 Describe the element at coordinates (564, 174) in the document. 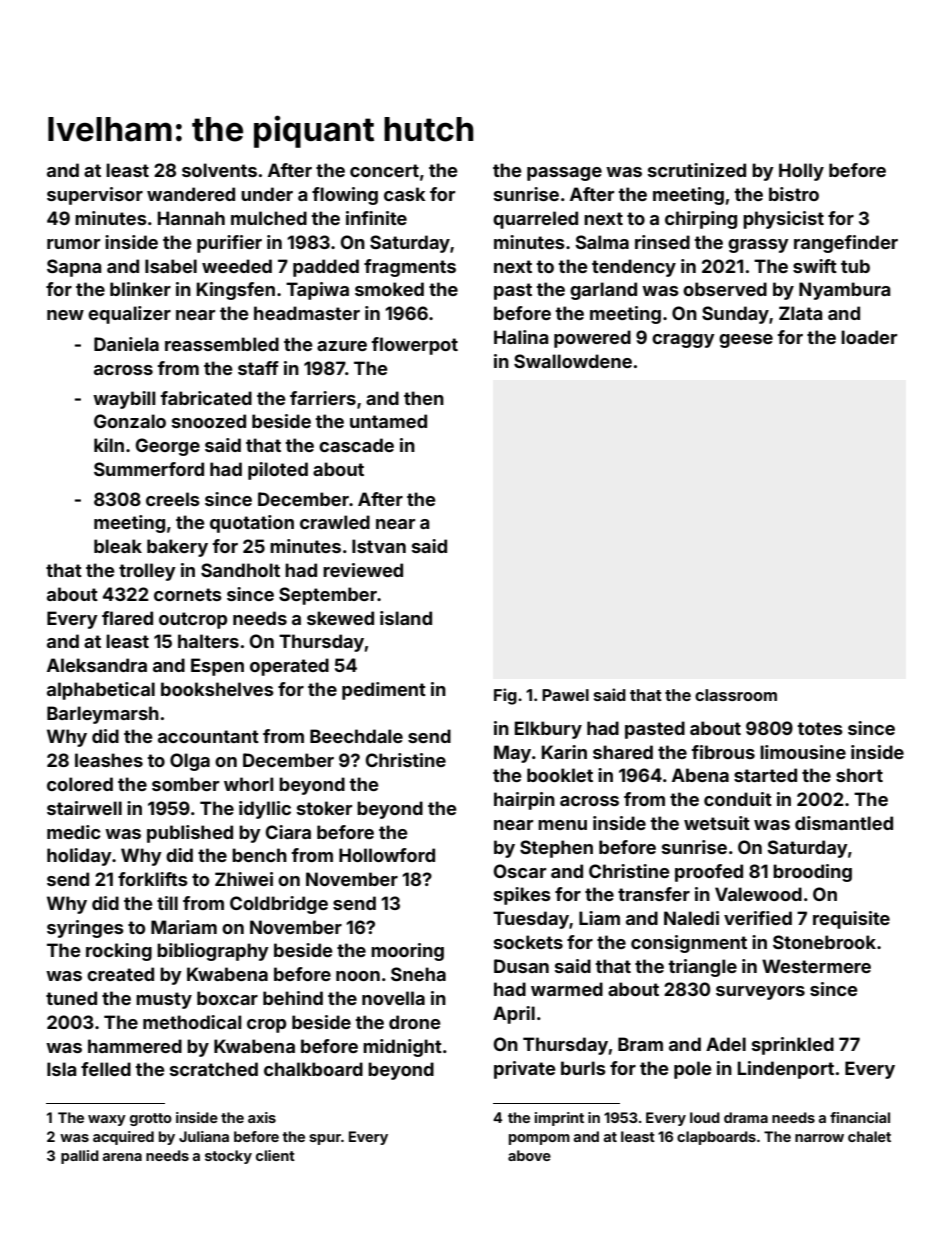

I see `passage` at that location.
